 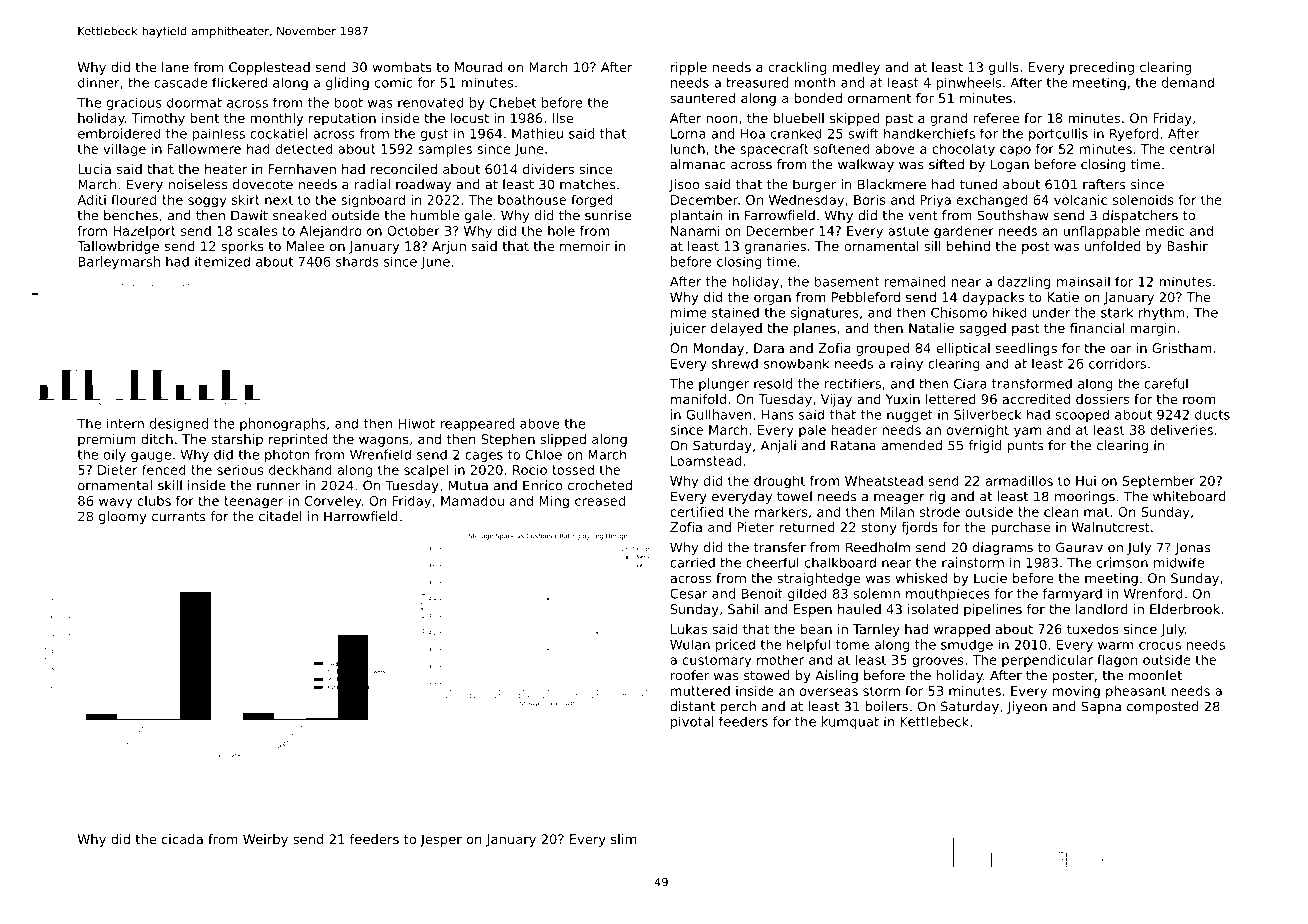 What do you see at coordinates (1003, 548) in the document?
I see `diagrams` at bounding box center [1003, 548].
